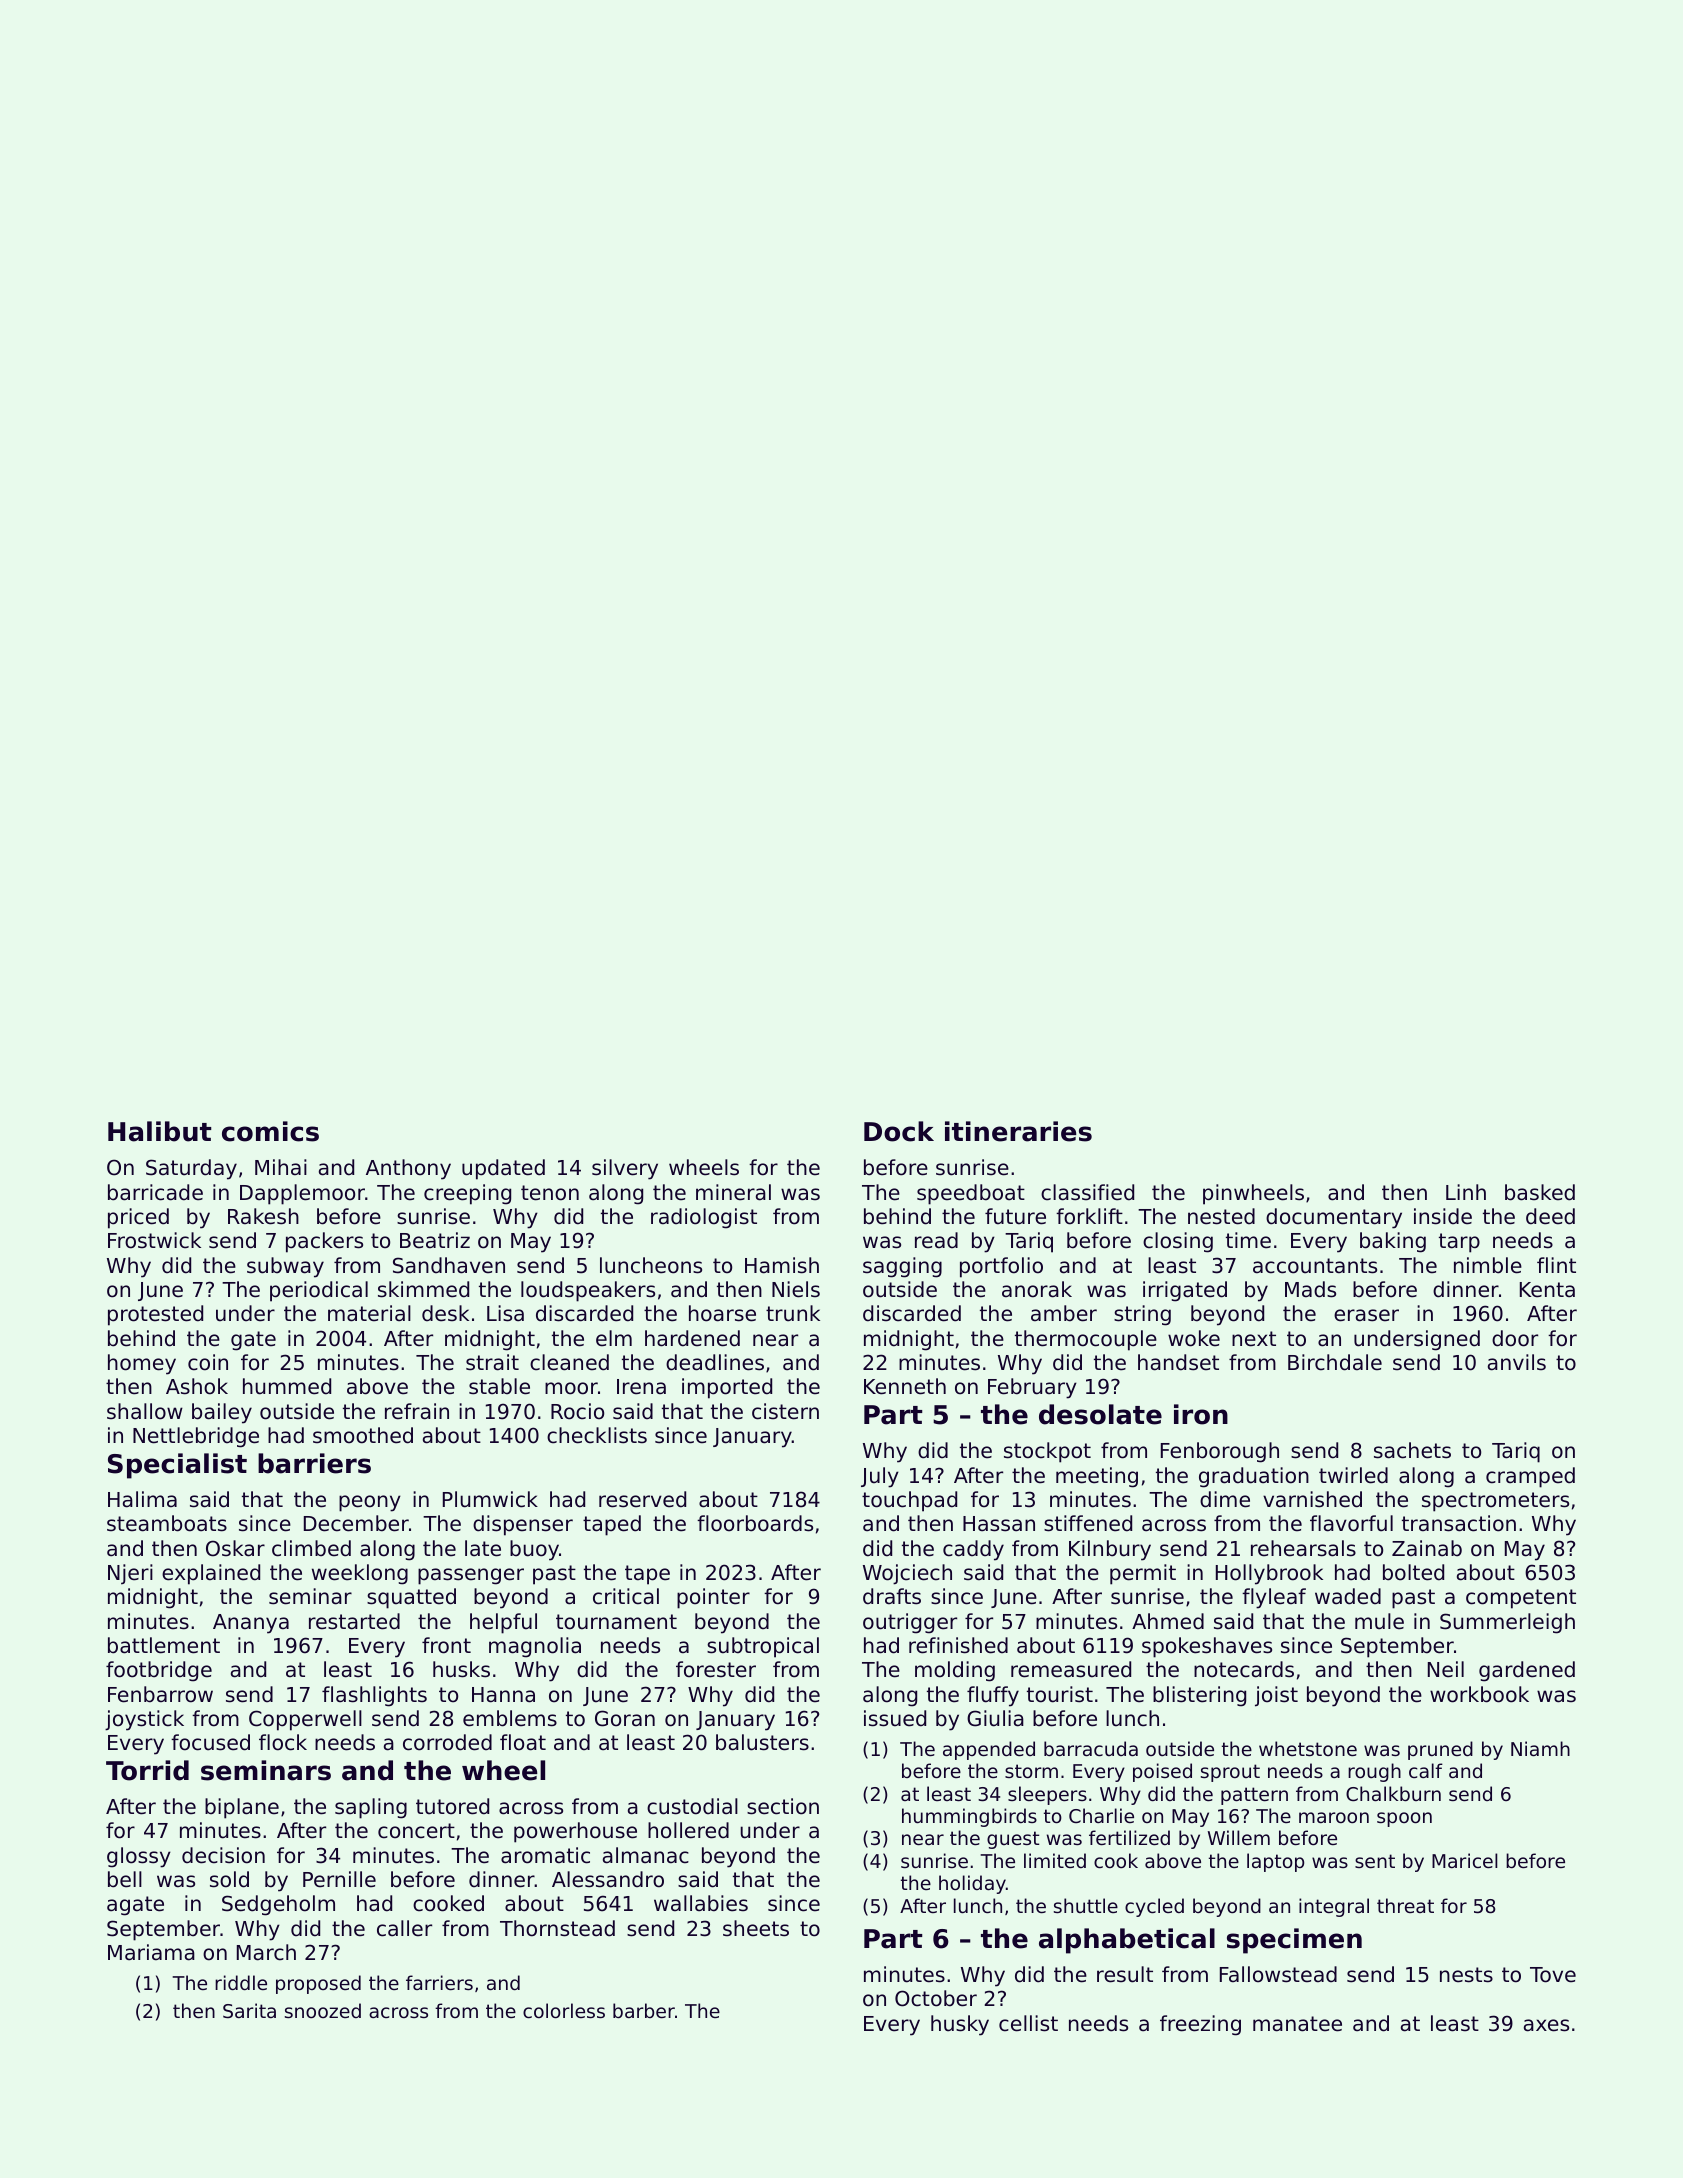 The height and width of the page is (2178, 1683). What do you see at coordinates (1466, 1192) in the page?
I see `Linh` at bounding box center [1466, 1192].
